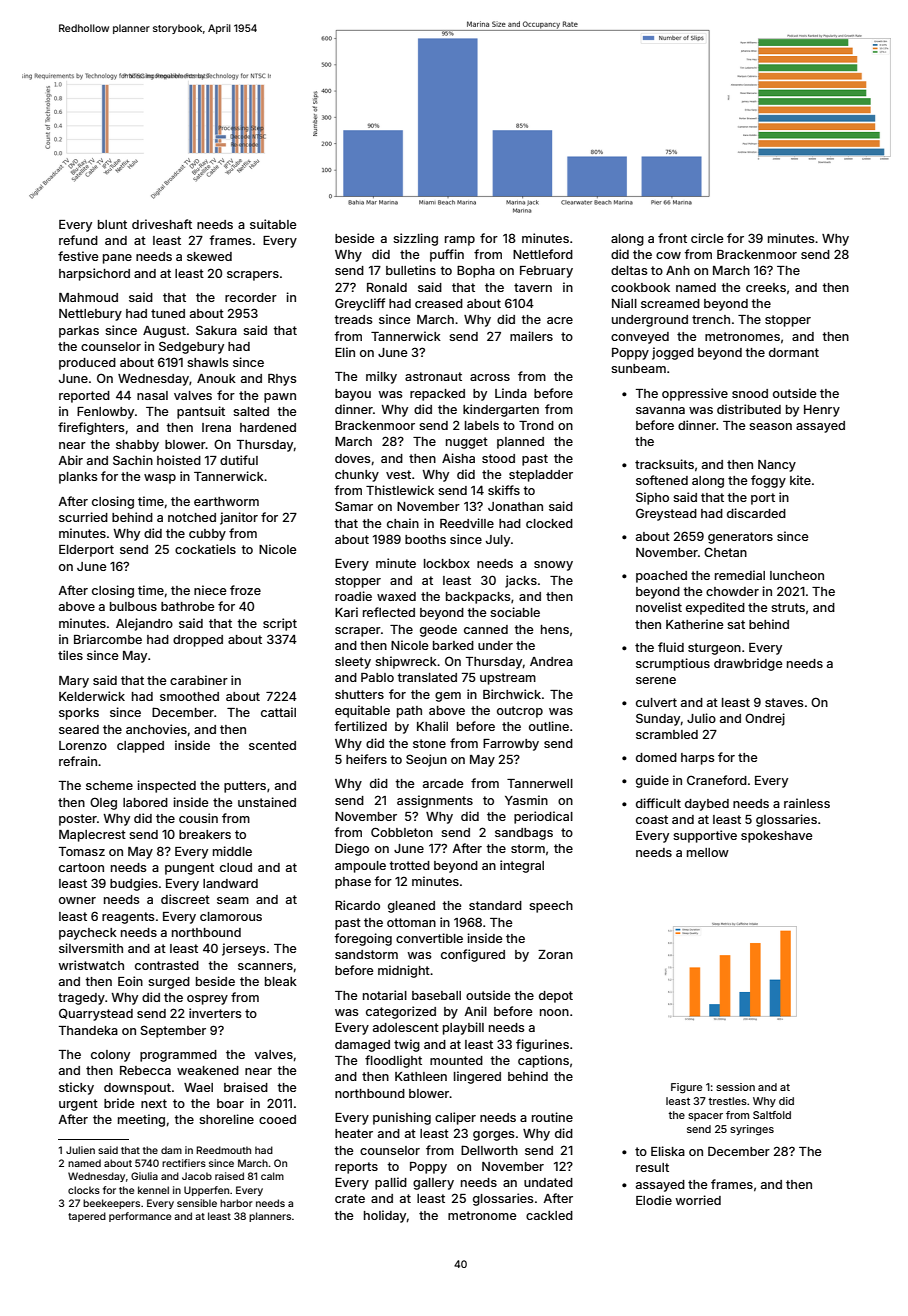  What do you see at coordinates (140, 1217) in the screenshot?
I see `performance` at bounding box center [140, 1217].
